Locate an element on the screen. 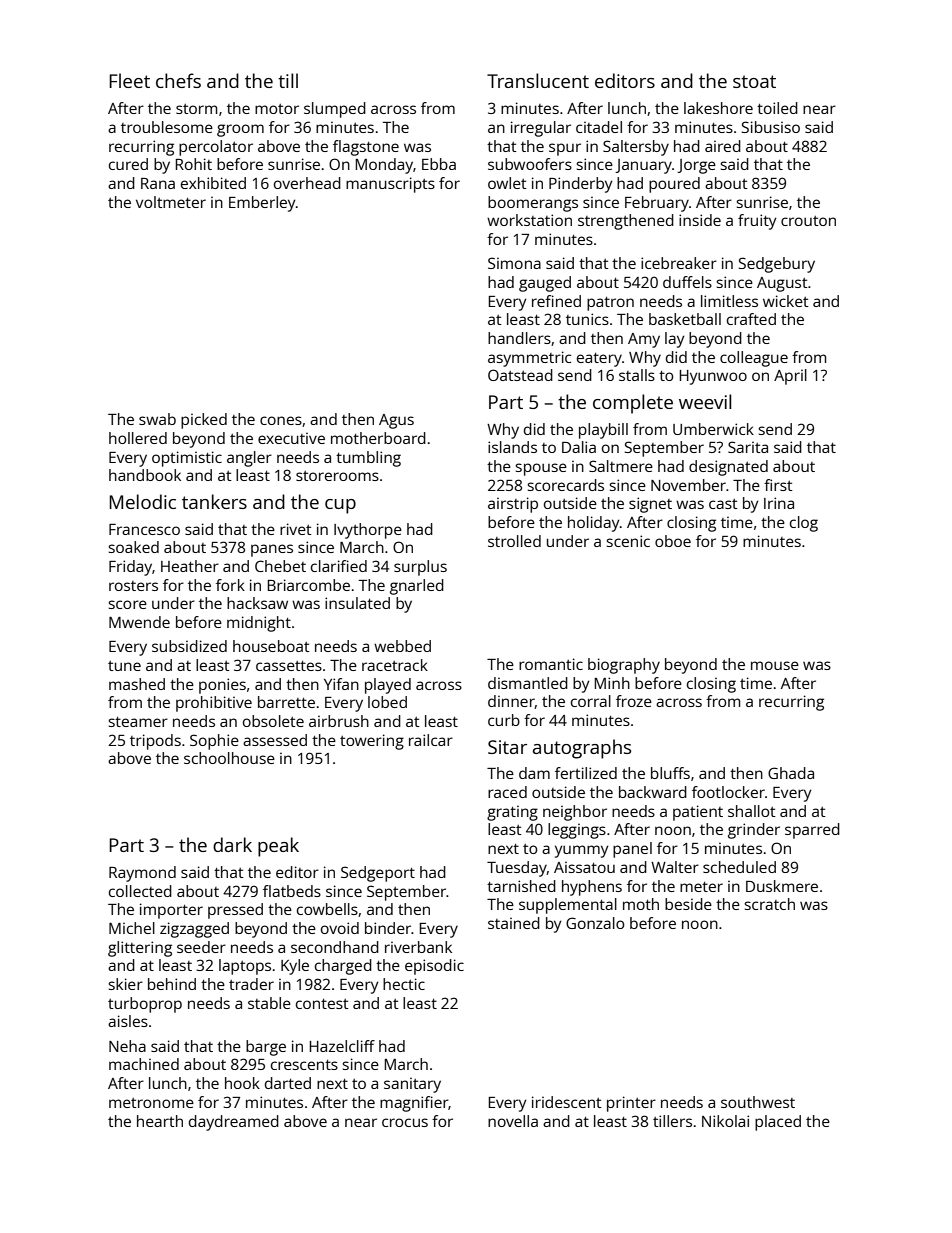 This screenshot has width=952, height=1233. manuscripts is located at coordinates (390, 185).
